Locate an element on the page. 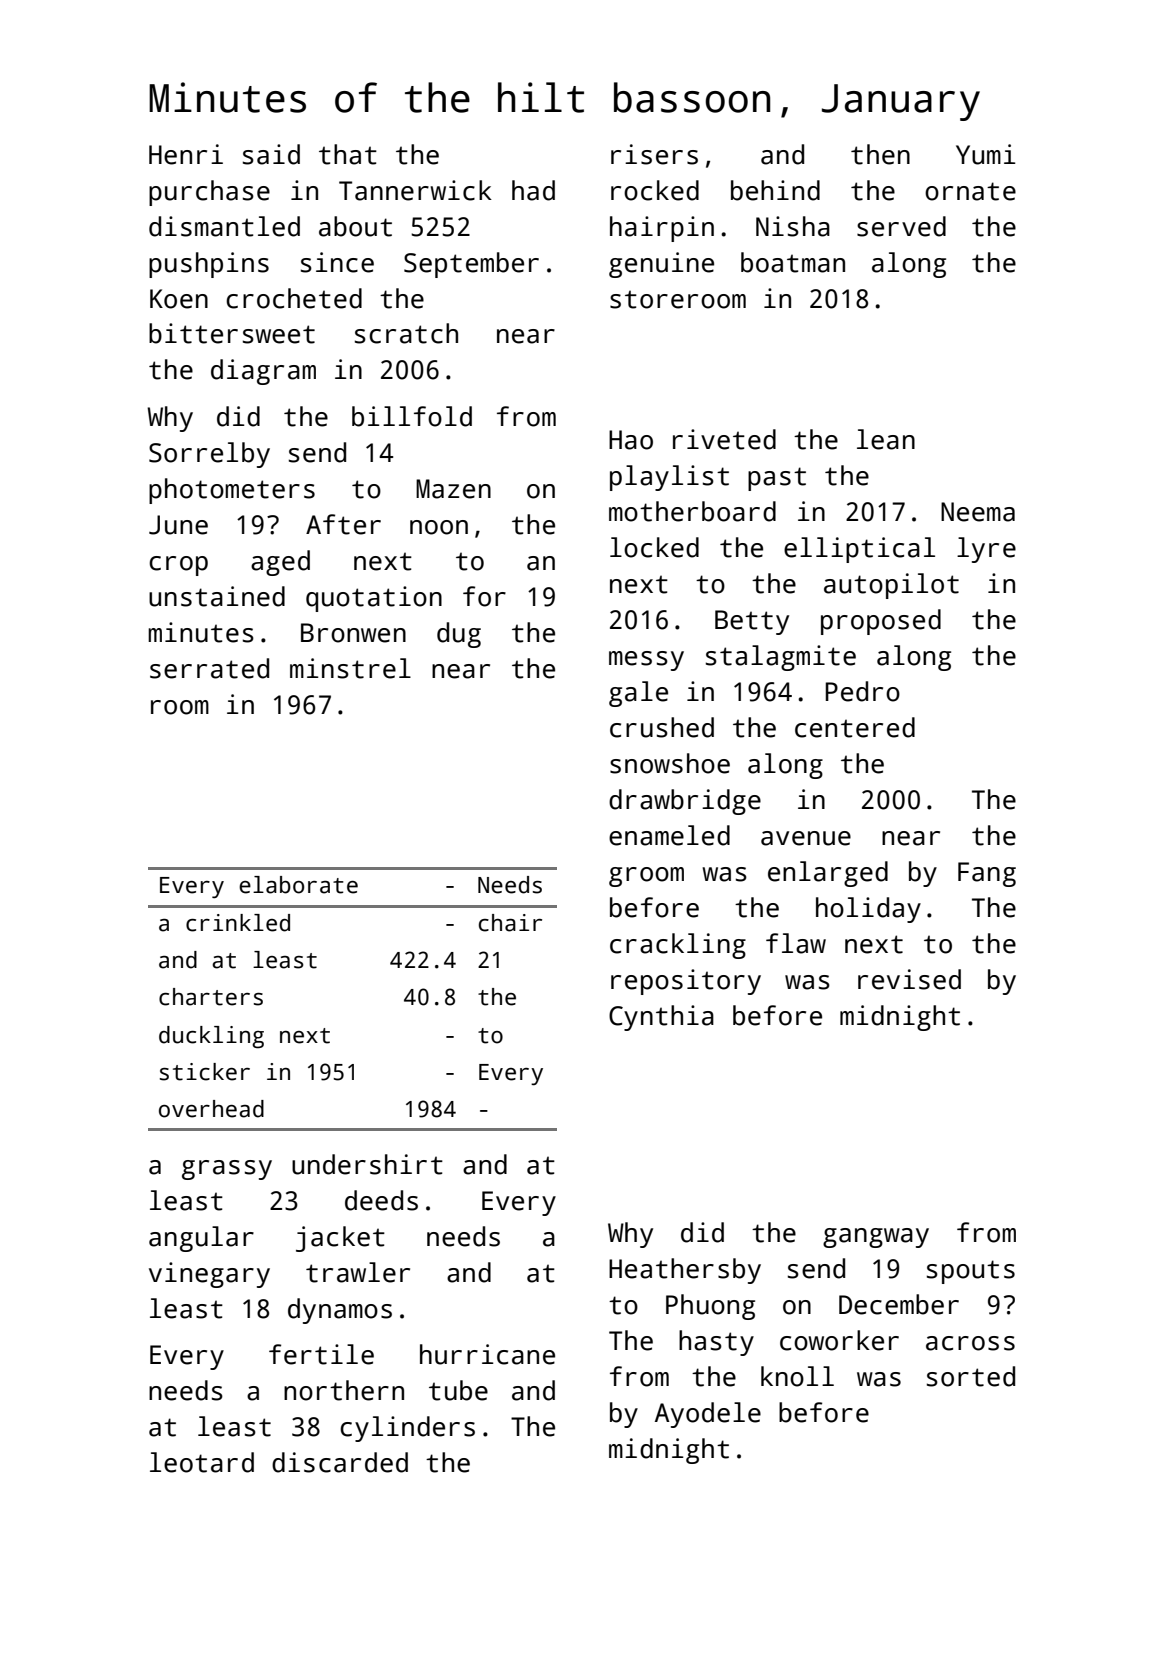 The height and width of the page is (1654, 1165). genuine is located at coordinates (661, 265).
